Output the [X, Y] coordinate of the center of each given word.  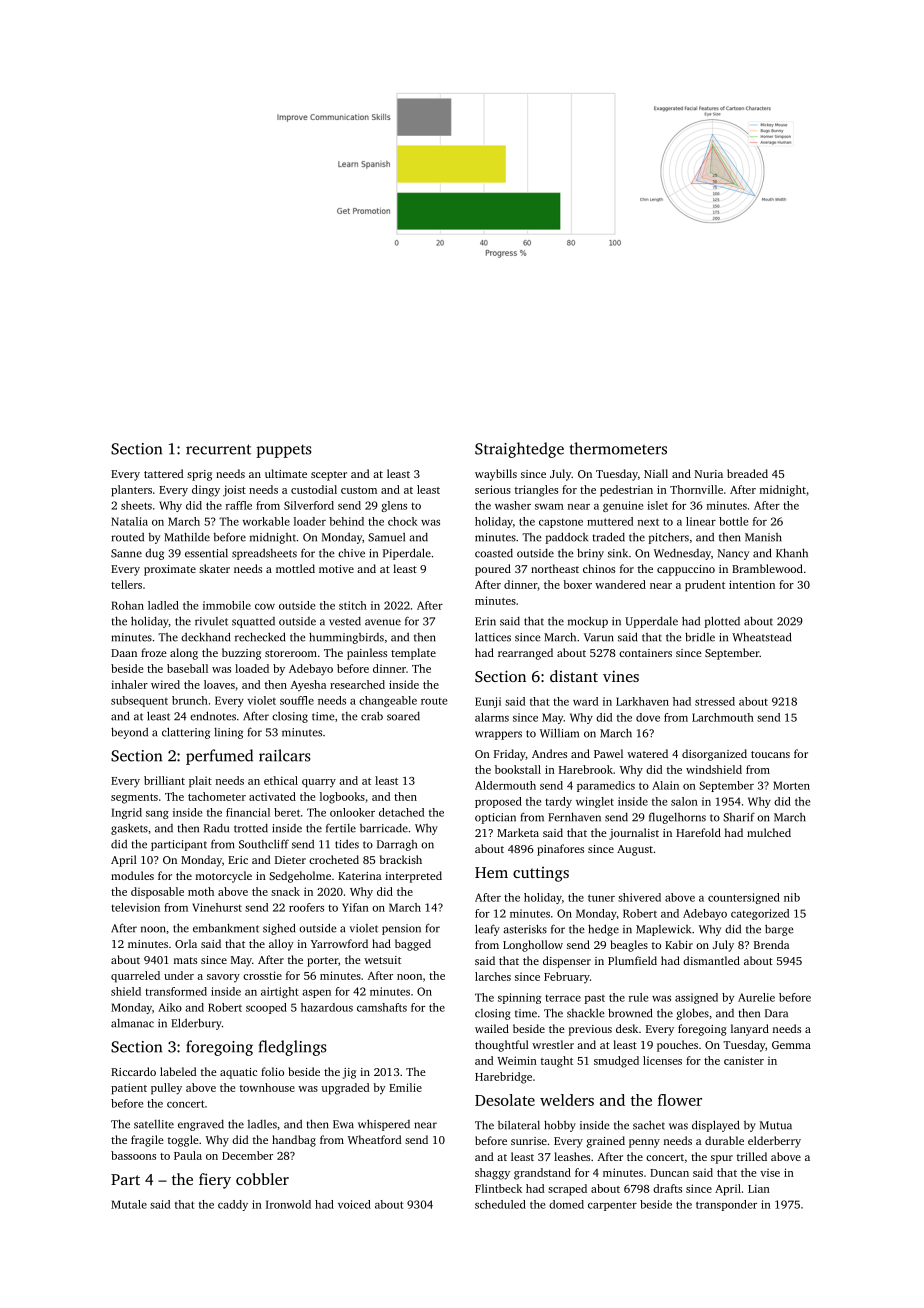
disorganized [714, 755]
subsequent [139, 701]
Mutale [129, 1204]
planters [131, 491]
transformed [176, 991]
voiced [354, 1204]
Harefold [698, 832]
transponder [726, 1205]
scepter [329, 476]
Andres [549, 753]
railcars [284, 755]
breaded [747, 473]
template [413, 654]
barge [779, 930]
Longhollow [533, 946]
